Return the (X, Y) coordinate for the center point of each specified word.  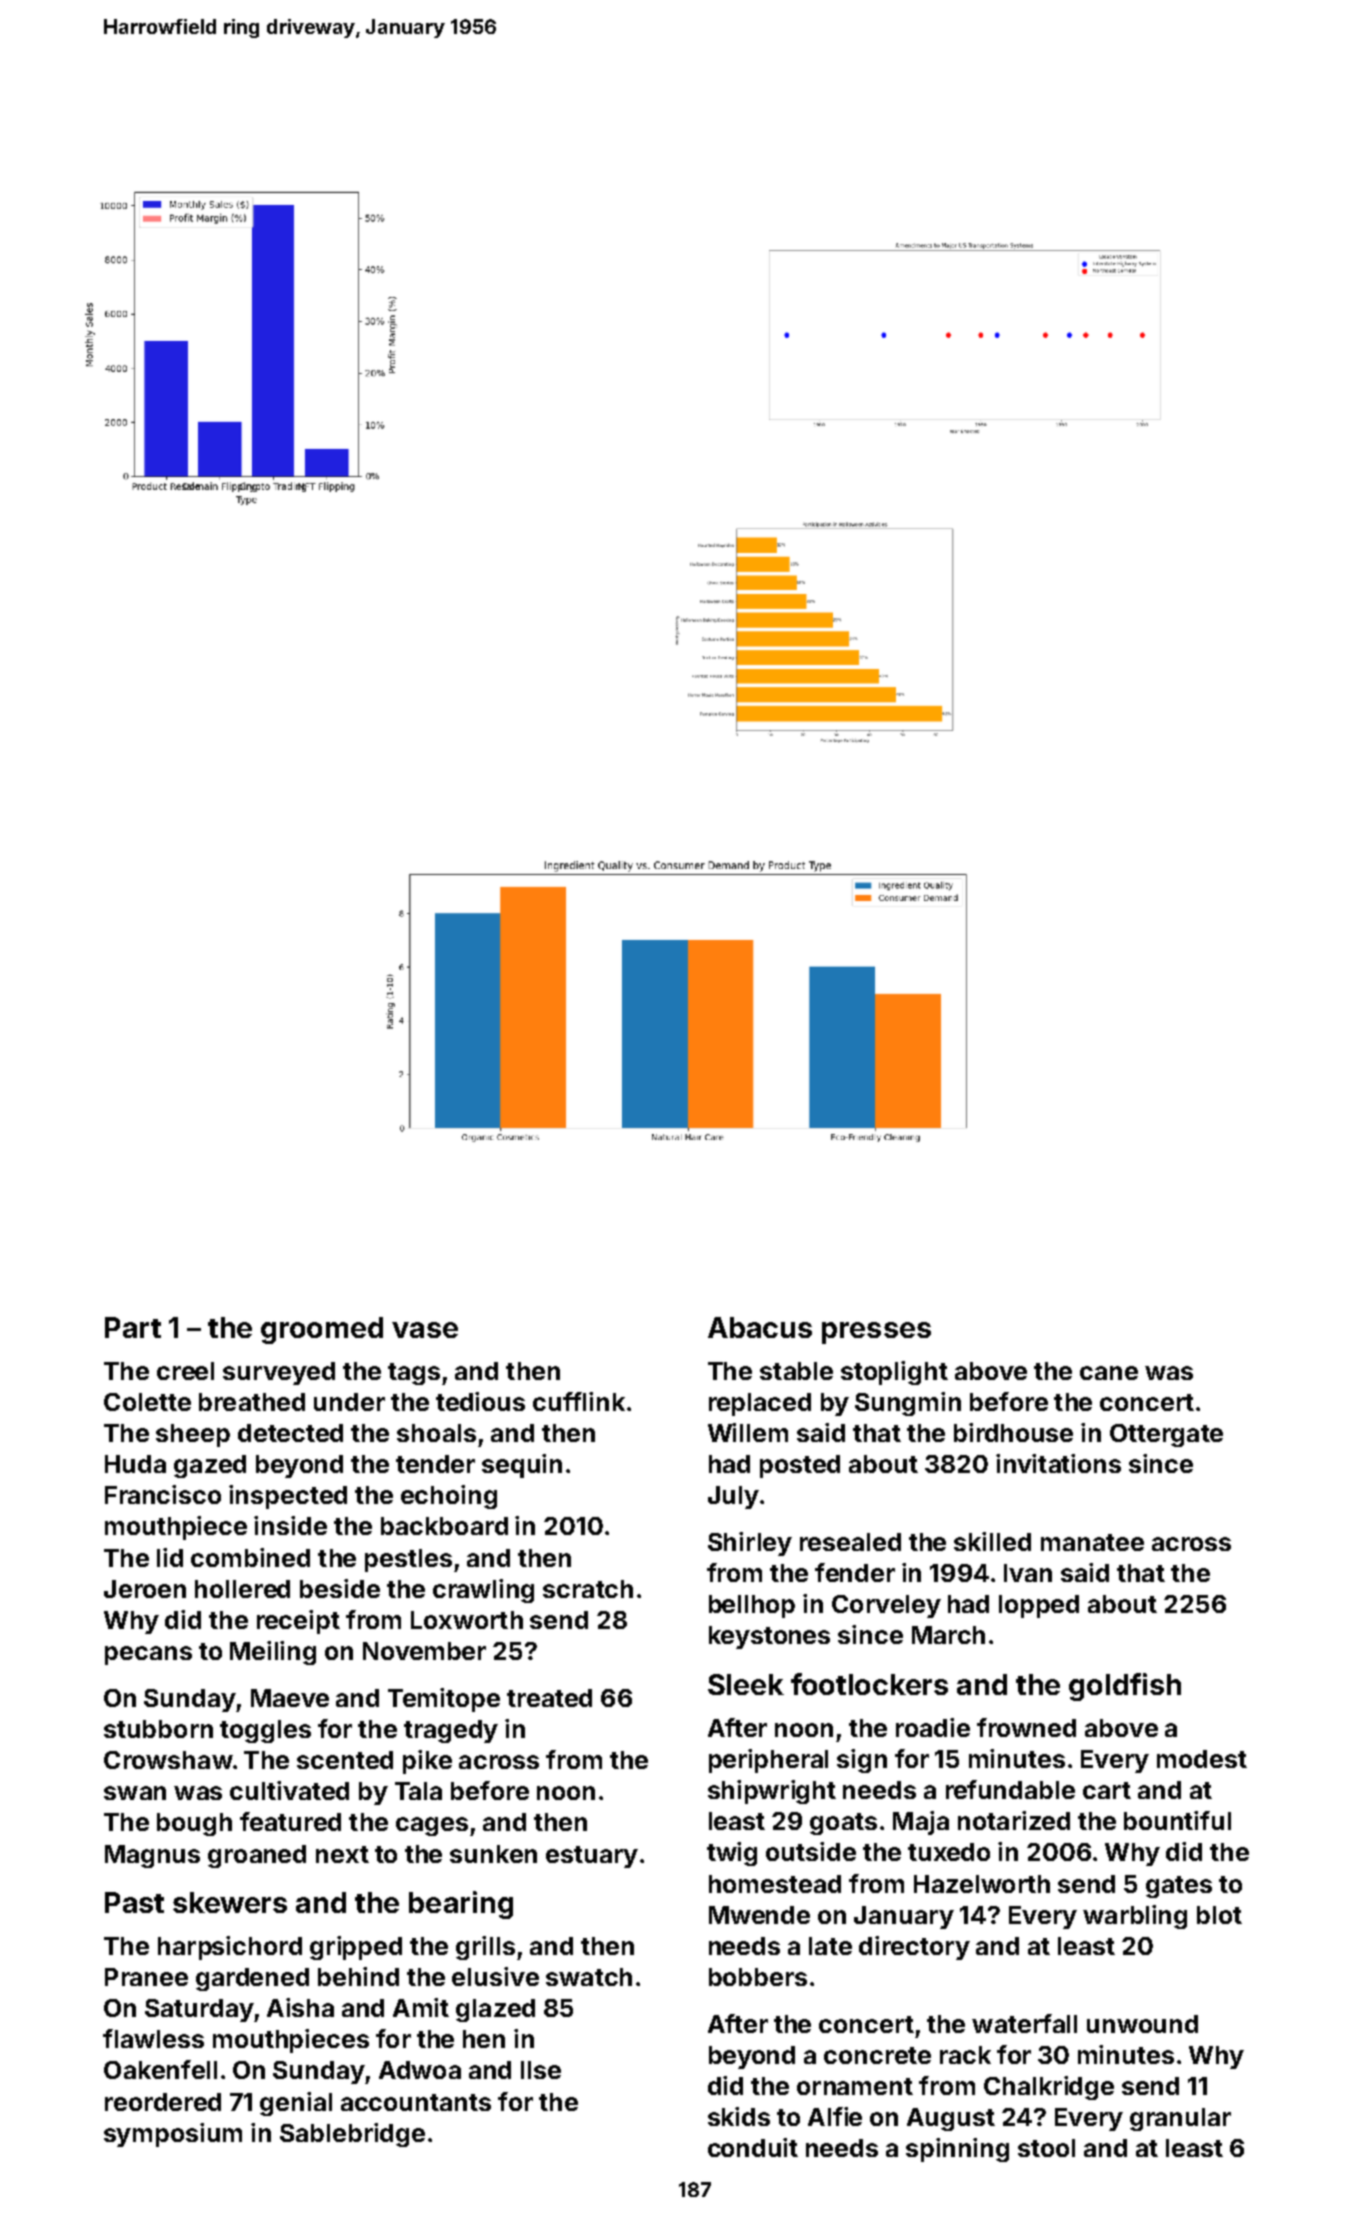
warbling (1135, 1917)
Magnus (152, 1856)
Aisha (300, 2007)
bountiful (1177, 1820)
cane (1109, 1373)
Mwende (759, 1915)
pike (427, 1762)
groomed (322, 1330)
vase (425, 1330)
